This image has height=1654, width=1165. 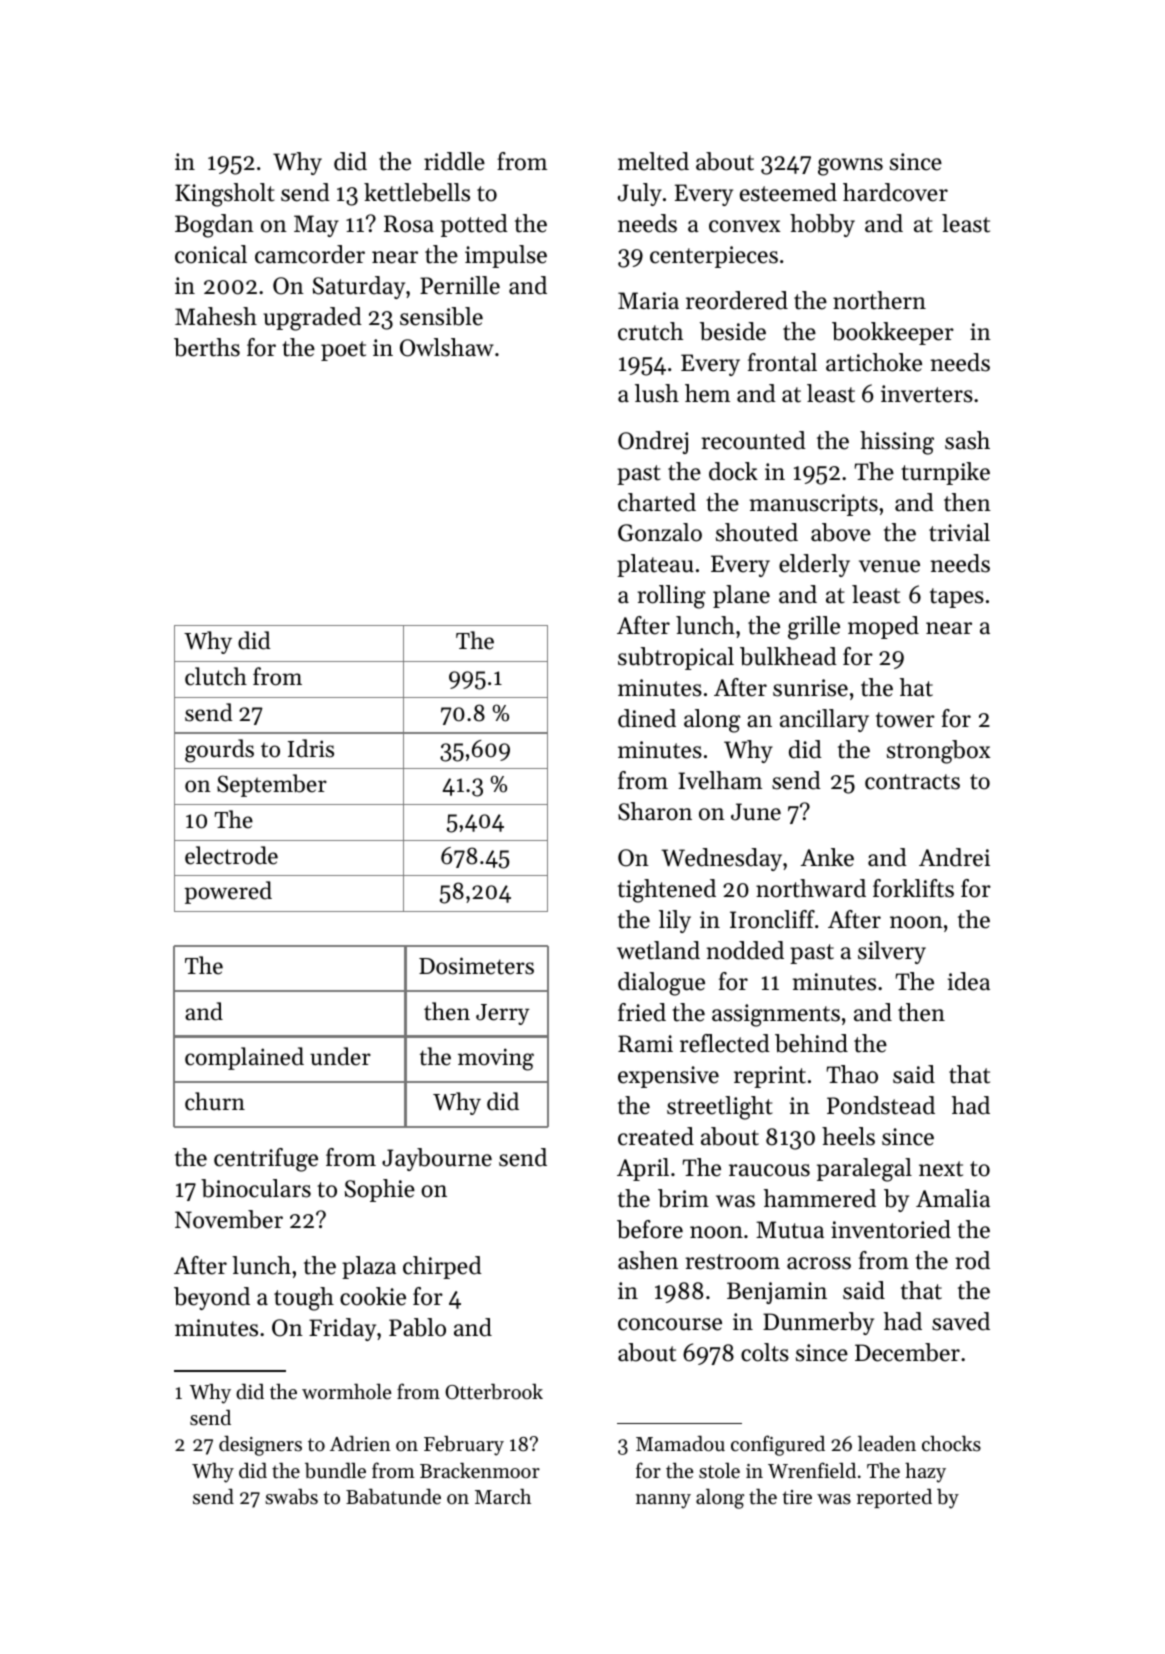 What do you see at coordinates (476, 966) in the image?
I see `Dosimeters` at bounding box center [476, 966].
